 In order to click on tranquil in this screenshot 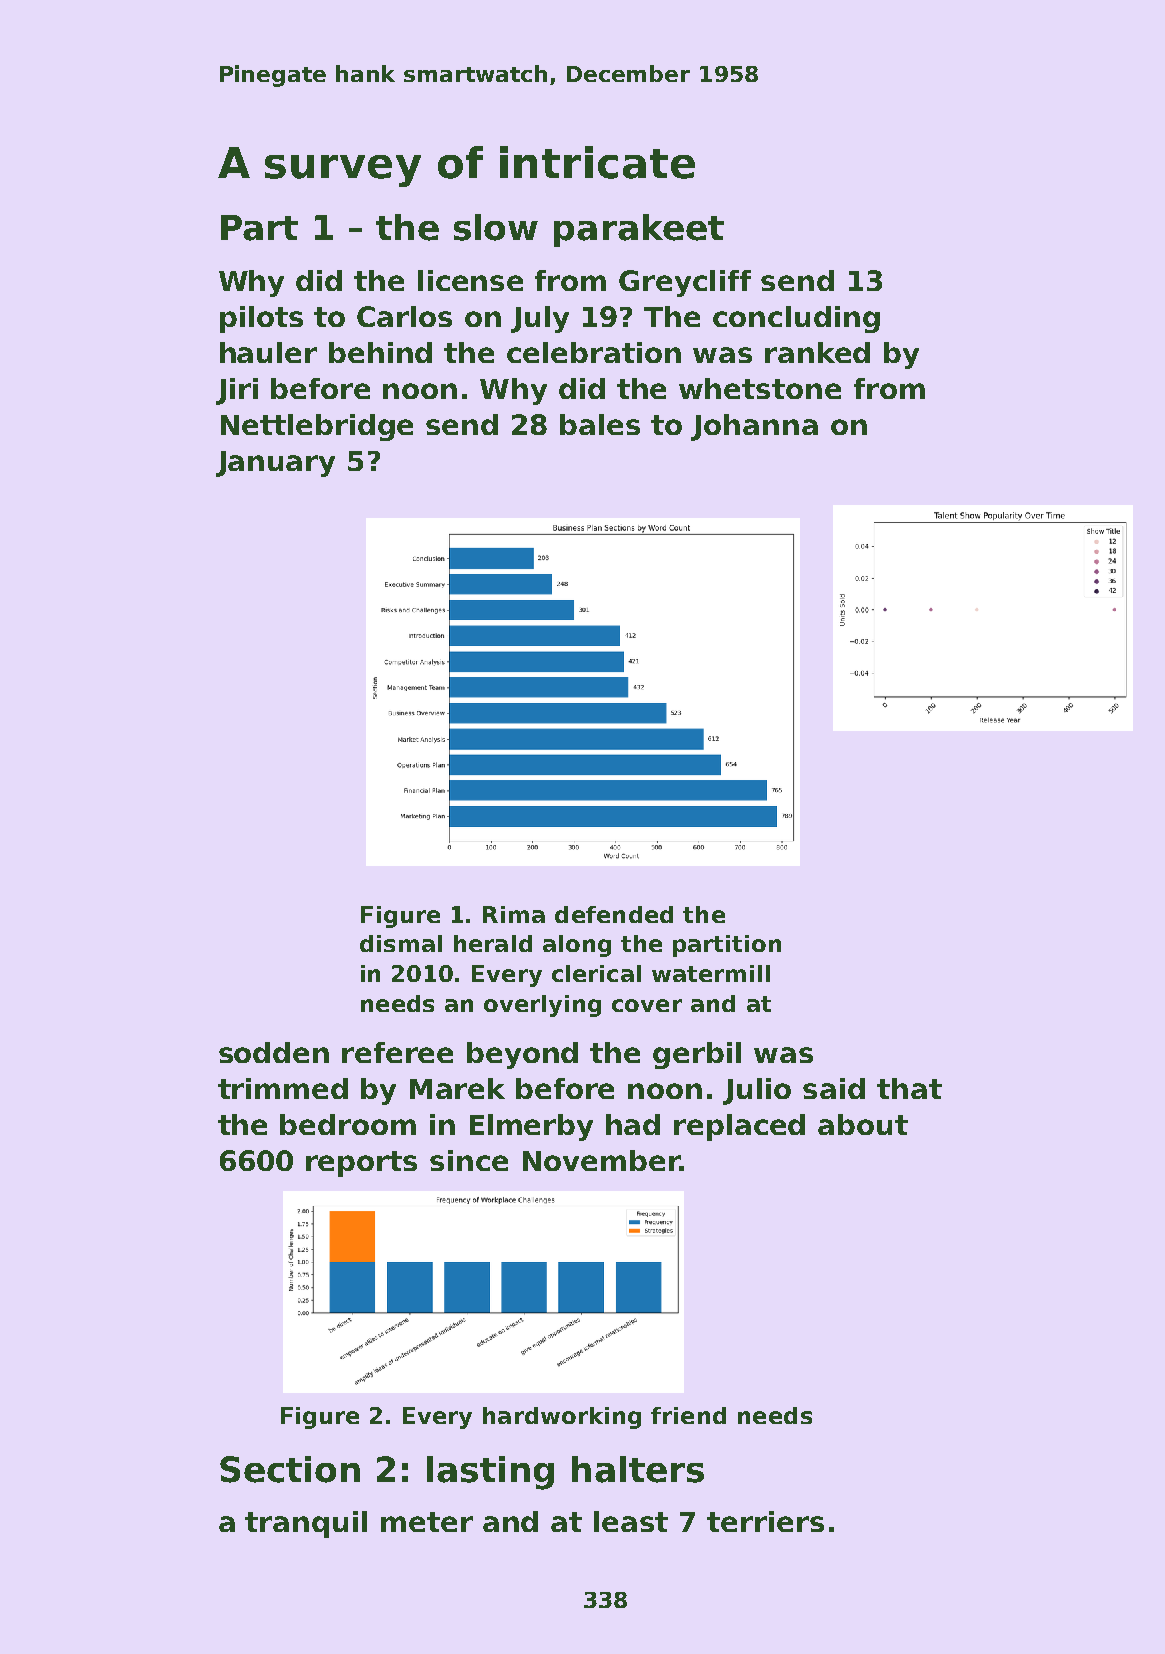, I will do `click(306, 1524)`.
